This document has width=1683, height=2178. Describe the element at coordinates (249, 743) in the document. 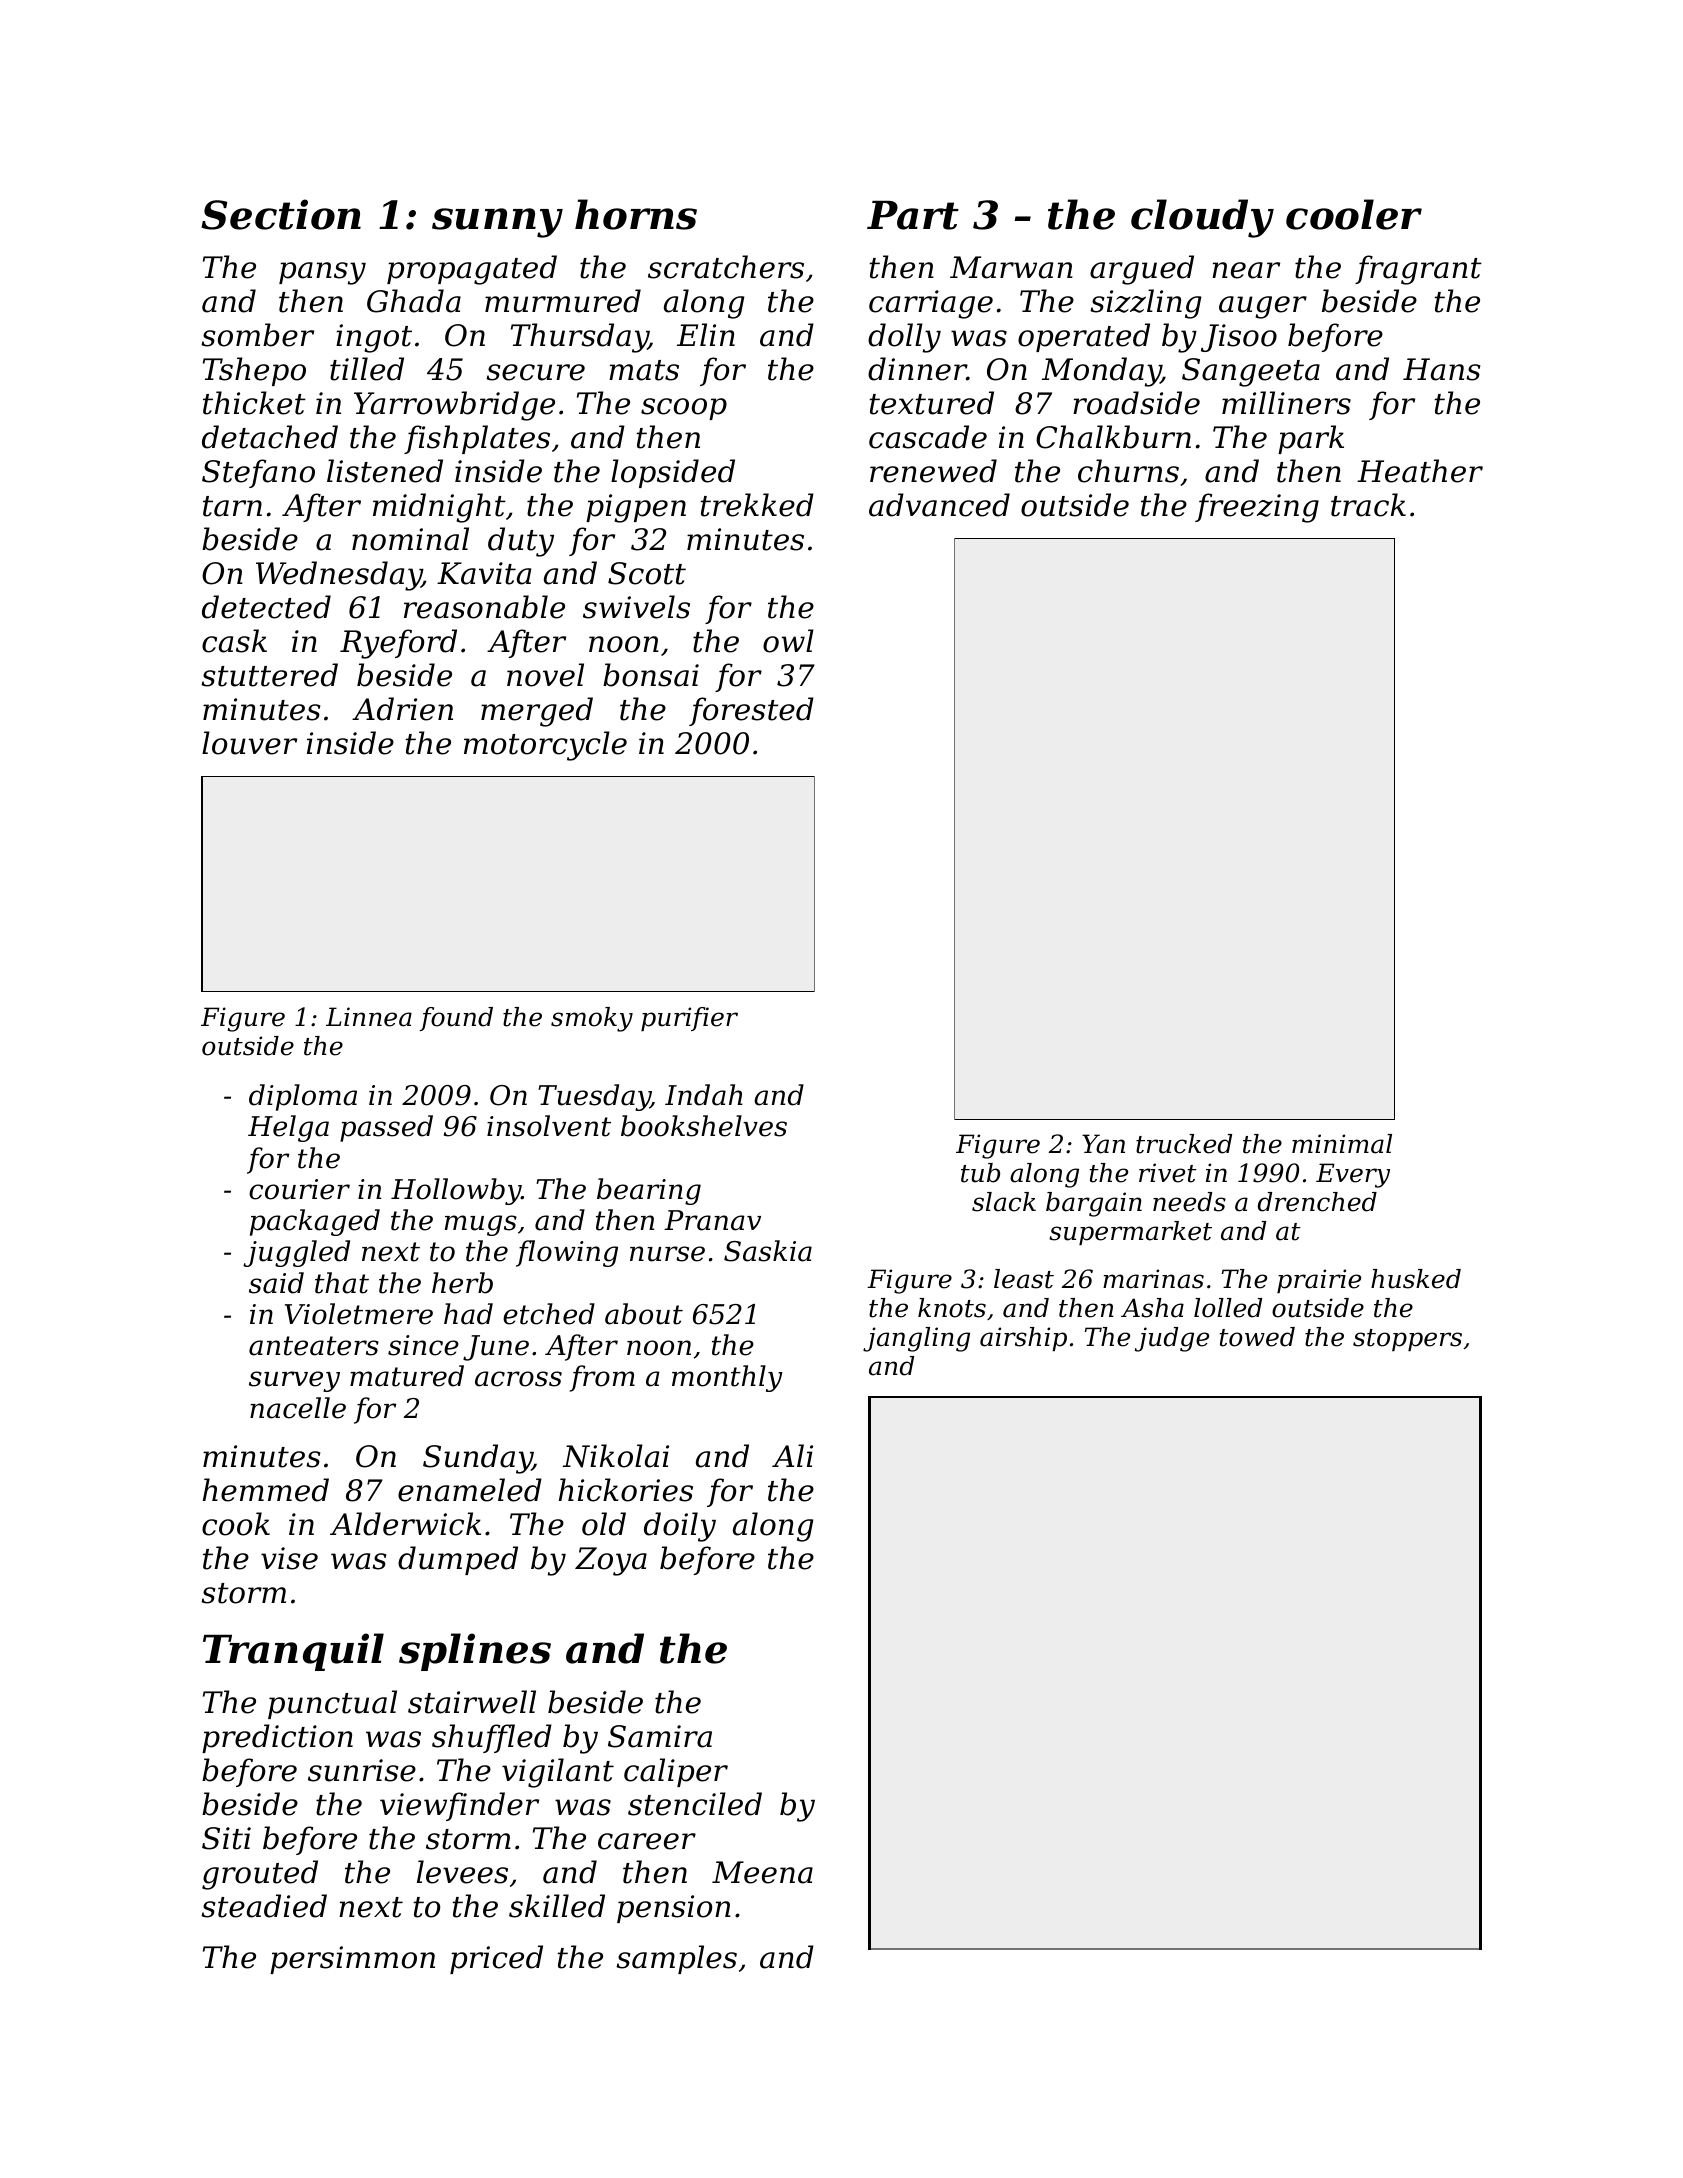

I see `louver` at that location.
